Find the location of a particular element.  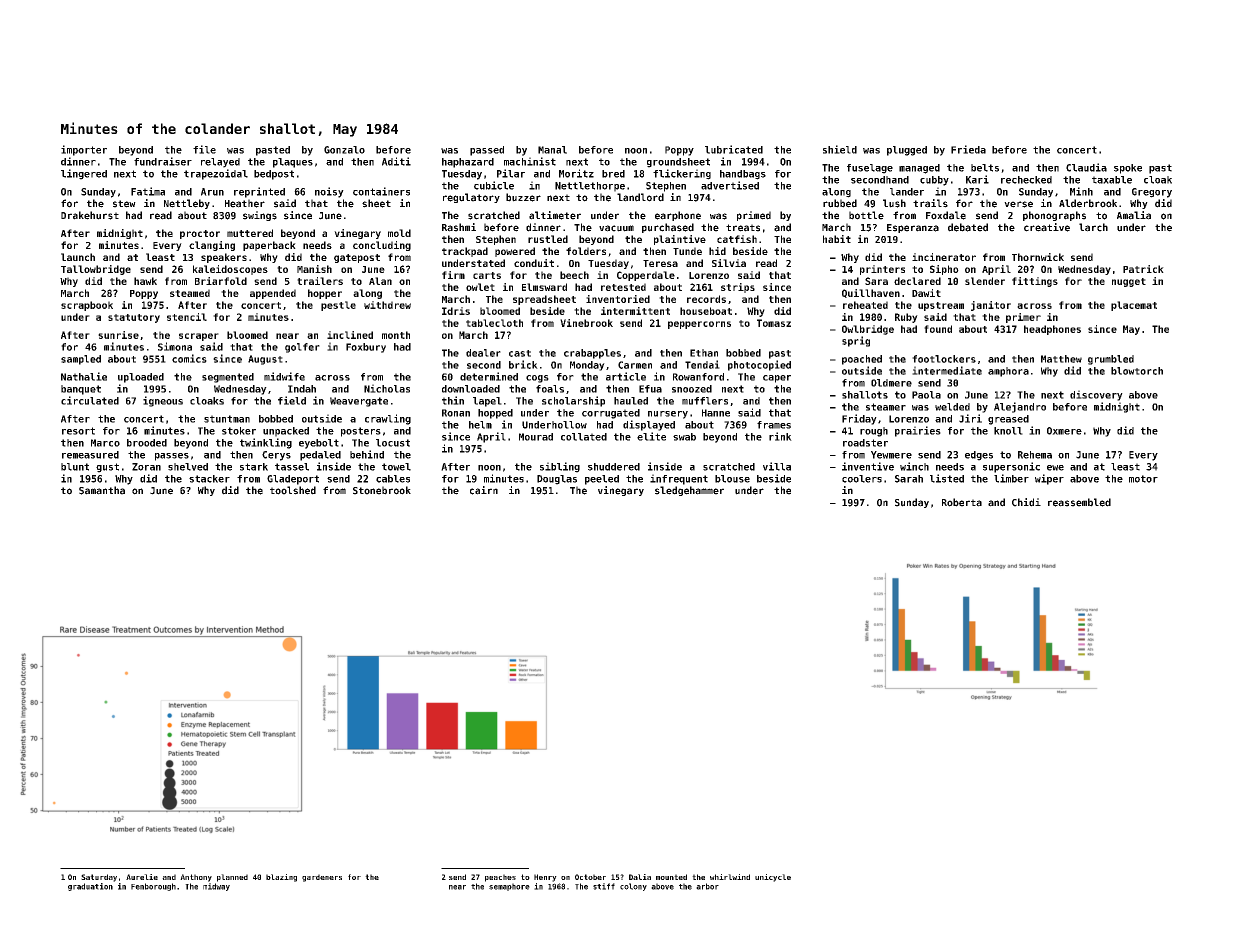

Samantha is located at coordinates (102, 490).
